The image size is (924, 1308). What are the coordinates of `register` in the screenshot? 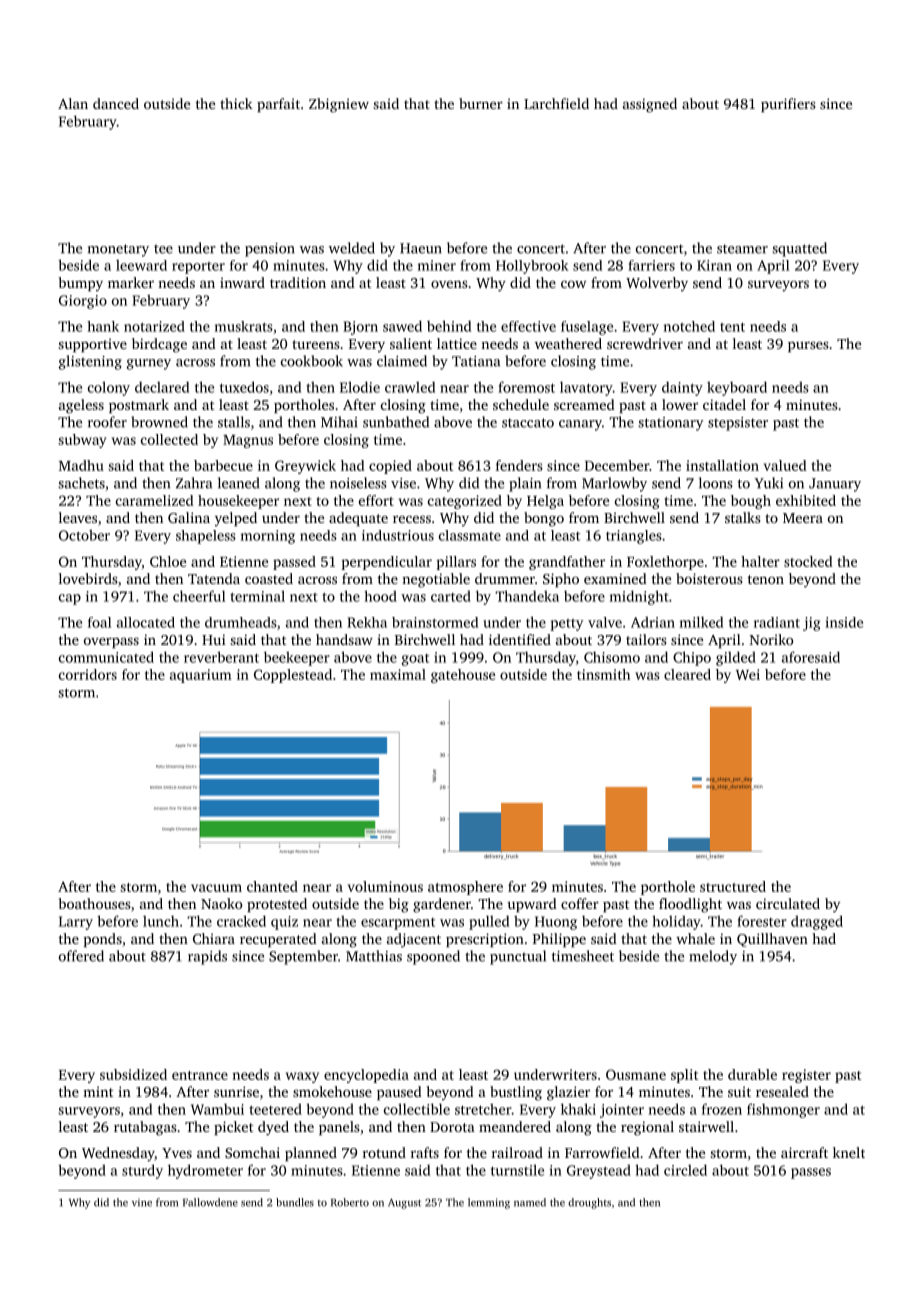 It's located at (806, 1076).
